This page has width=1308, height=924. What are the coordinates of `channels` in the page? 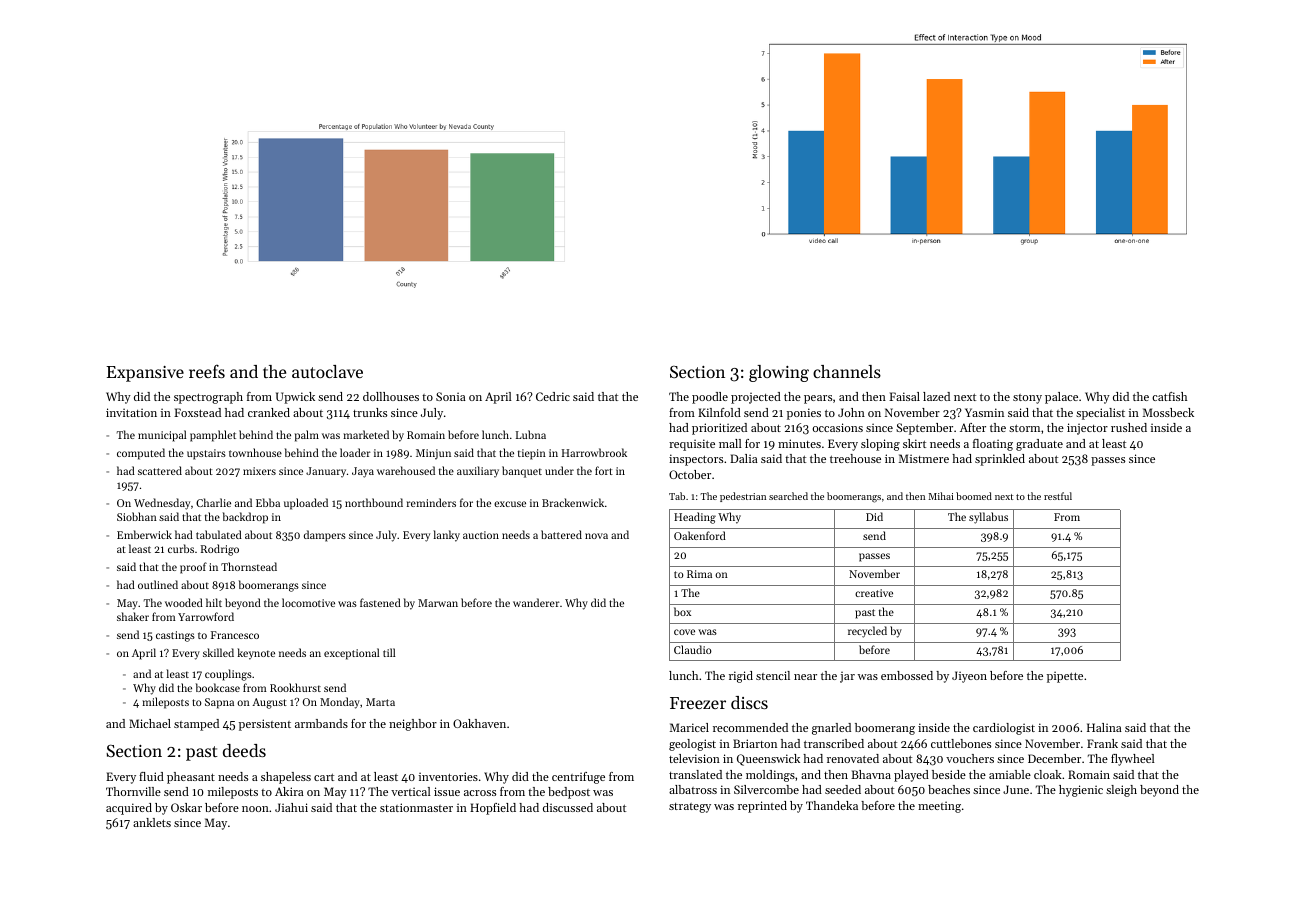 It's located at (847, 371).
